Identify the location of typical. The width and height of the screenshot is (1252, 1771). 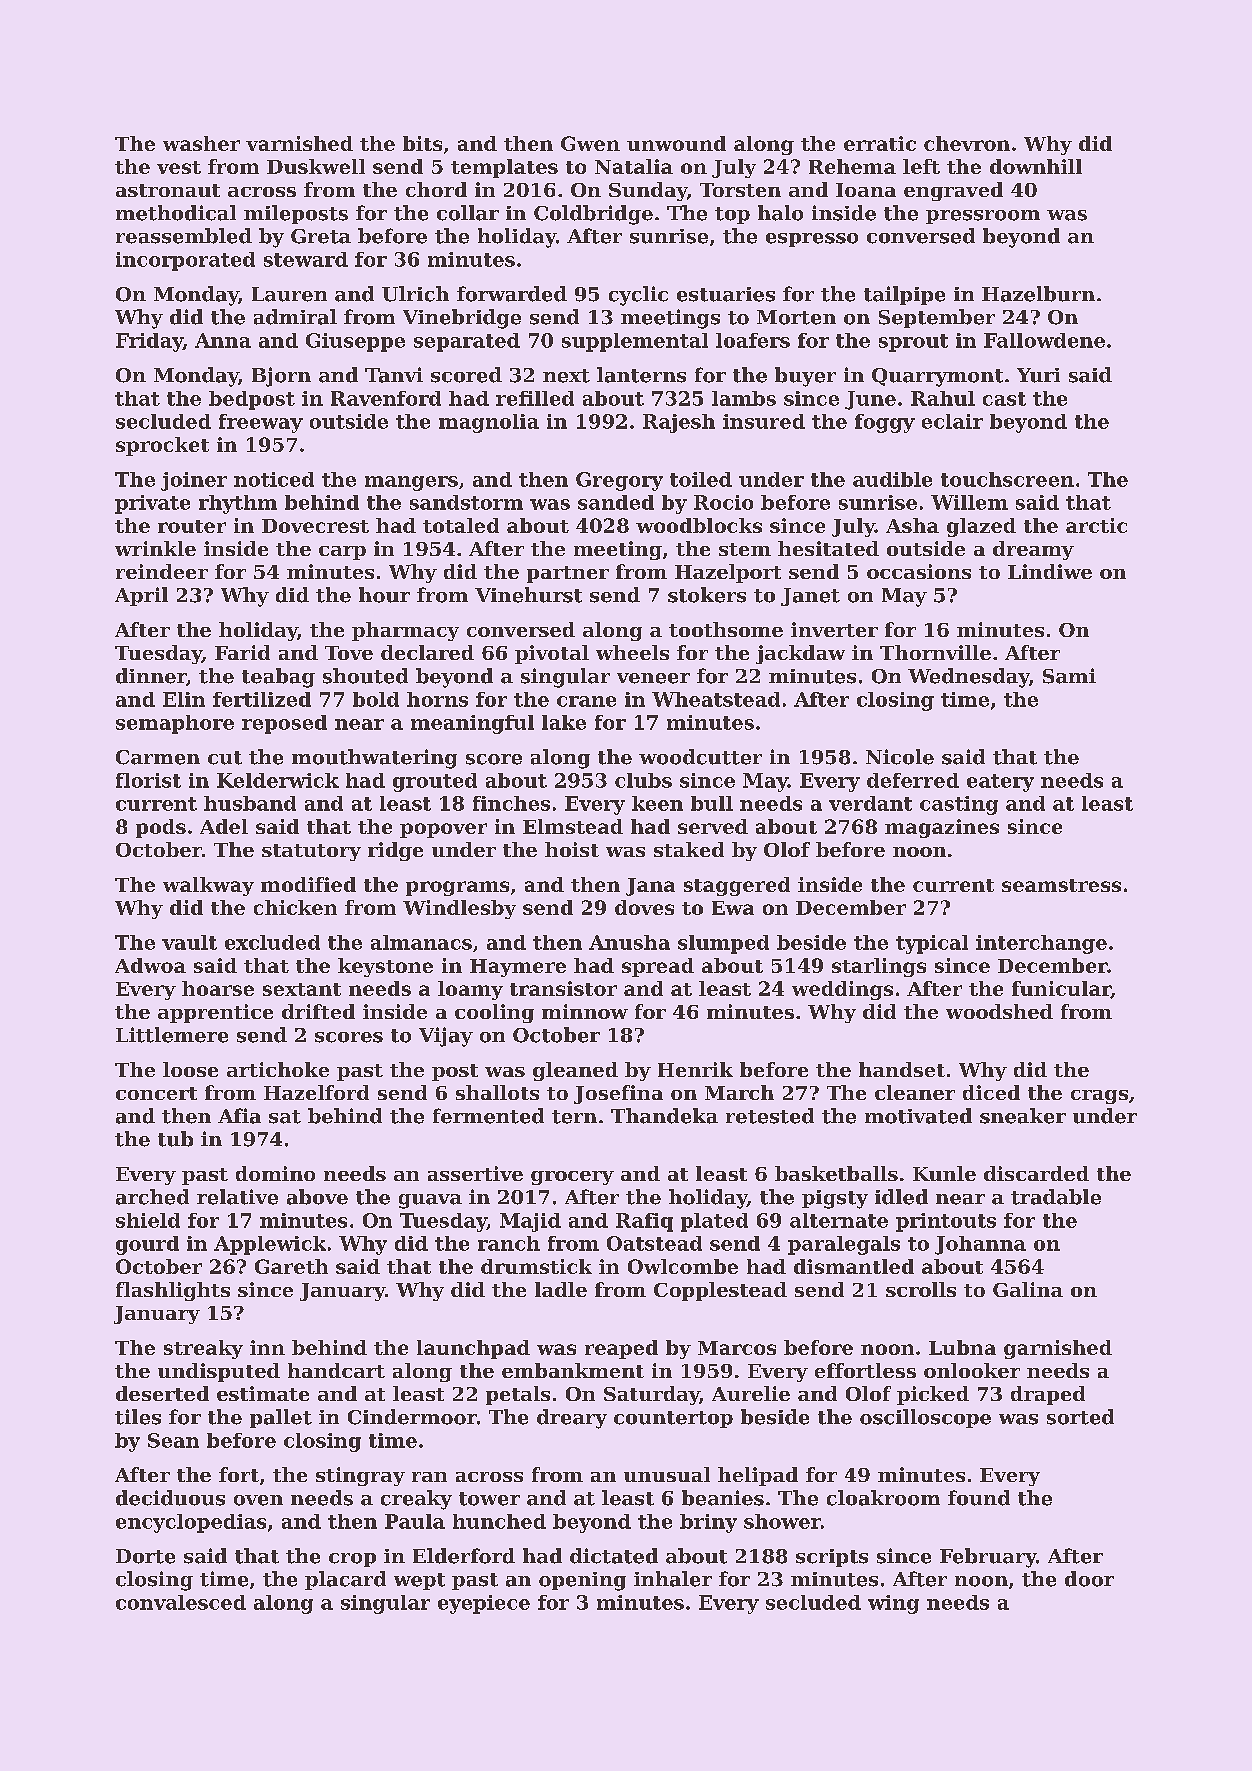
(932, 944).
